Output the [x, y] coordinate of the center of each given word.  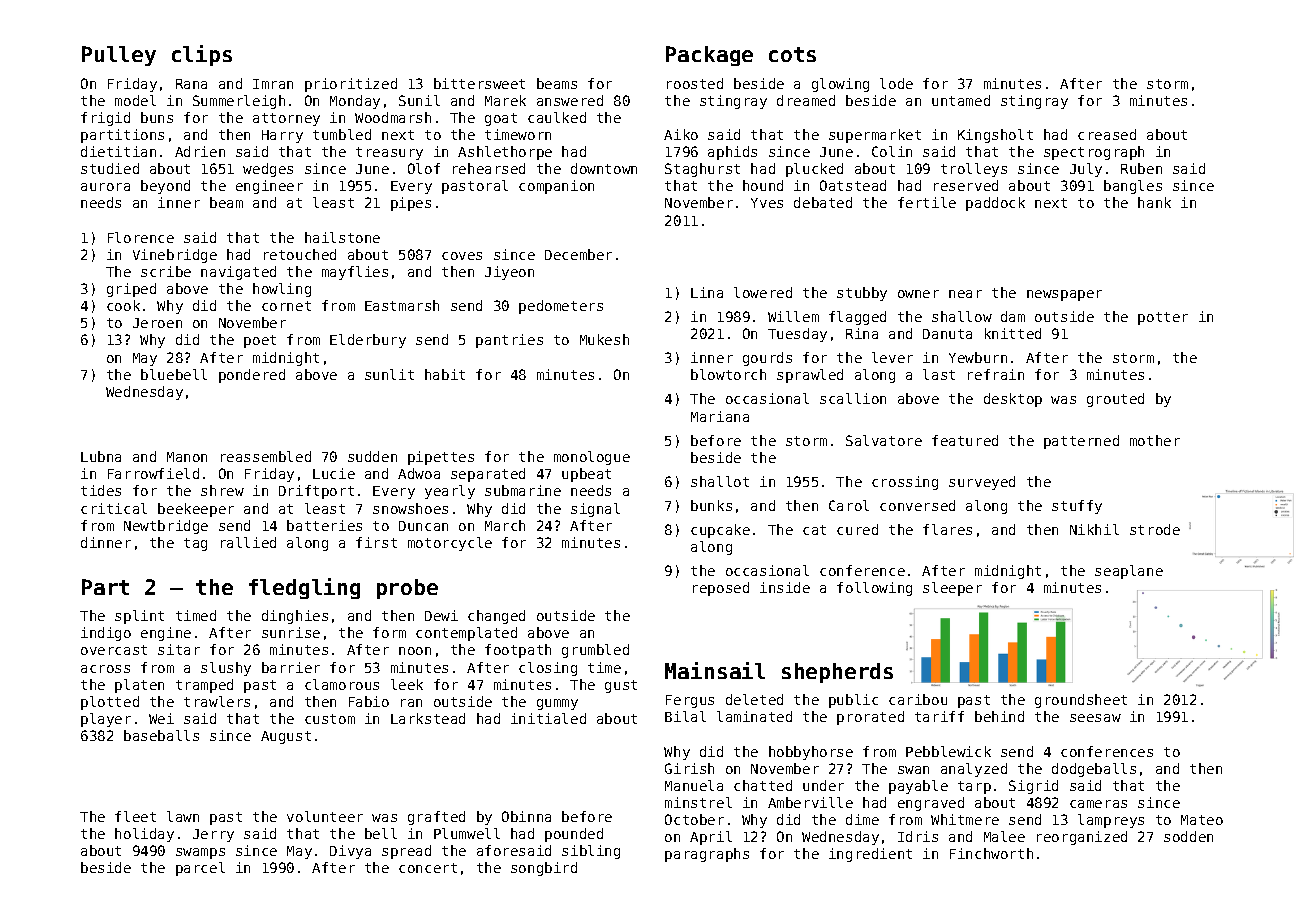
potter [1163, 318]
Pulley [119, 56]
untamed [961, 100]
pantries [509, 341]
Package [709, 56]
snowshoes [410, 508]
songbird [544, 869]
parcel [200, 869]
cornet [286, 306]
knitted [1013, 333]
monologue [592, 458]
